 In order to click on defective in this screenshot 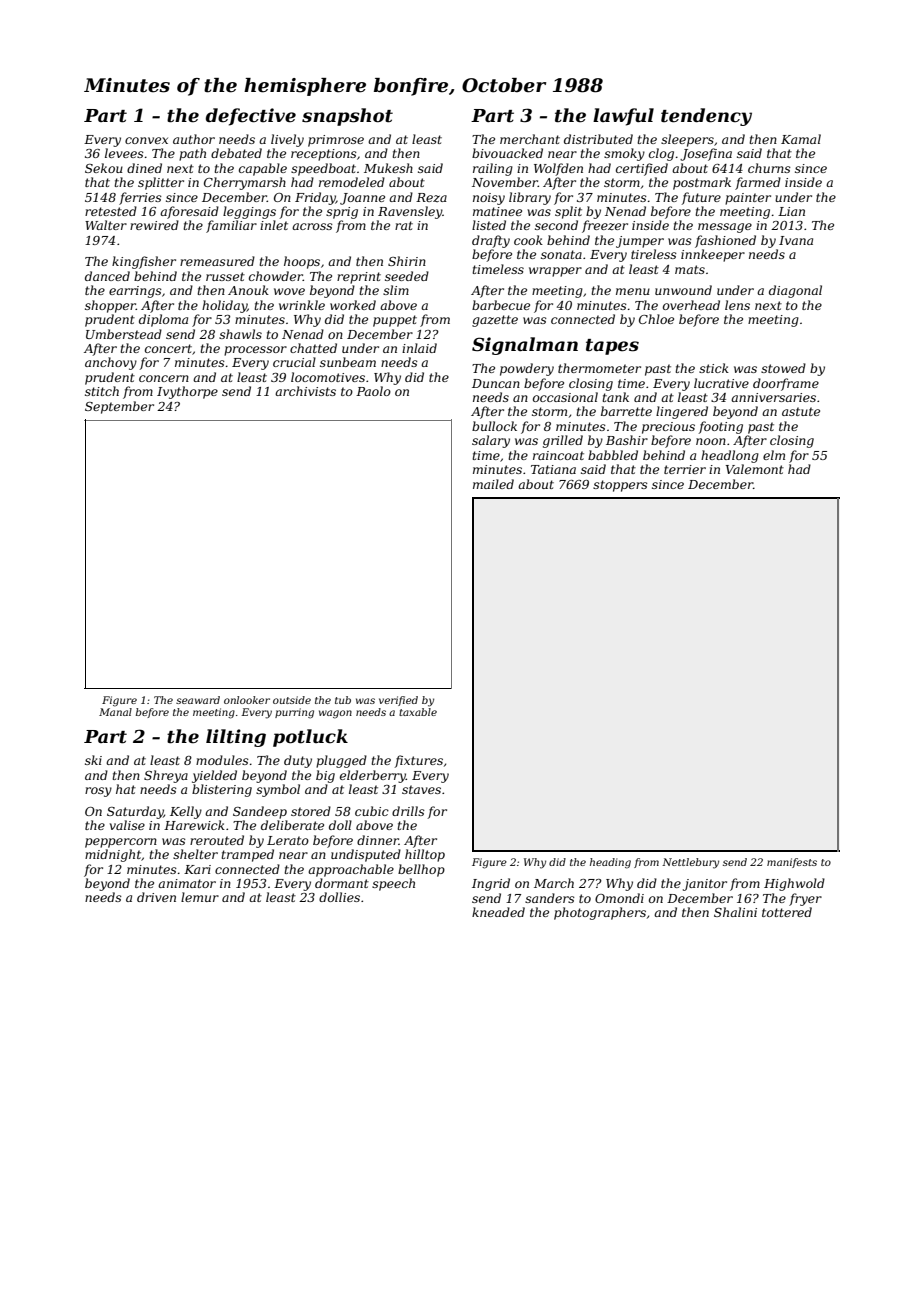, I will do `click(251, 117)`.
